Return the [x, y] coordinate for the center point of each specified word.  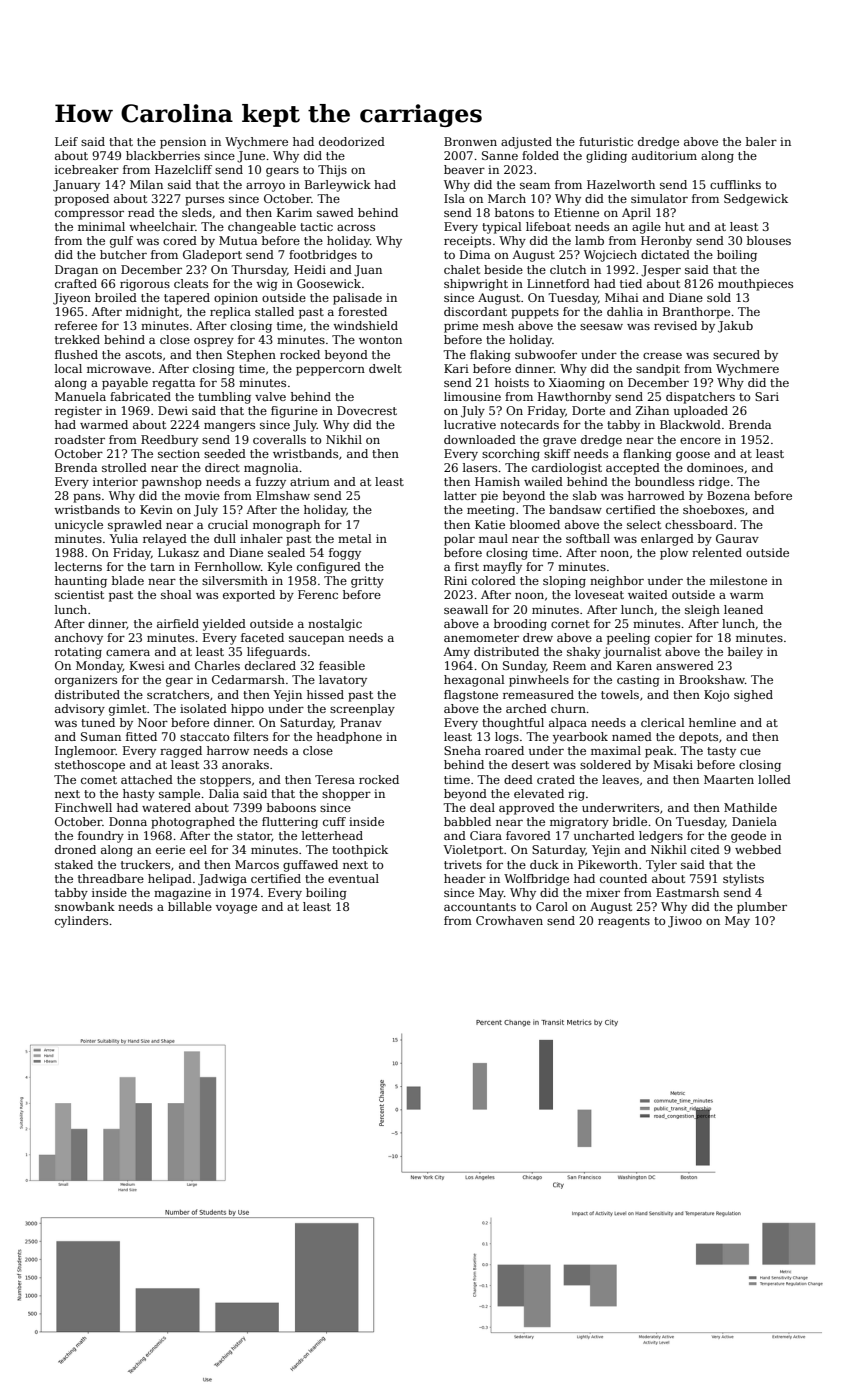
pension [183, 143]
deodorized [352, 141]
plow [674, 554]
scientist [79, 594]
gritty [367, 582]
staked [74, 864]
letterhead [332, 835]
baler [761, 141]
